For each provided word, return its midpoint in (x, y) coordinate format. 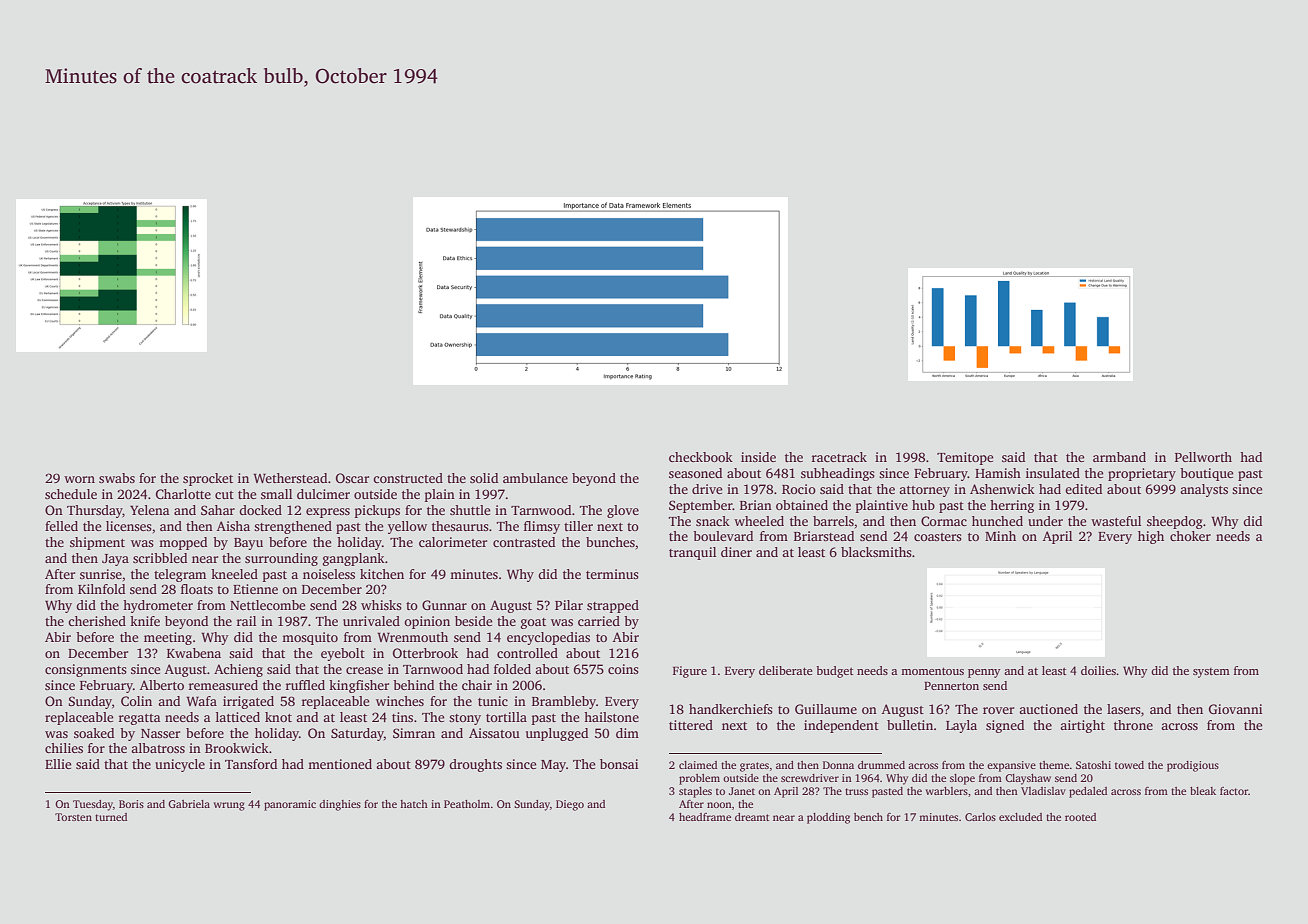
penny (984, 673)
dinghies (340, 805)
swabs (117, 478)
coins (623, 669)
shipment (97, 543)
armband (1119, 457)
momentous (932, 671)
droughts (475, 765)
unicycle (180, 765)
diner (736, 552)
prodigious (1193, 766)
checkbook (701, 457)
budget (835, 672)
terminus (612, 574)
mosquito (310, 638)
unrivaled (371, 621)
